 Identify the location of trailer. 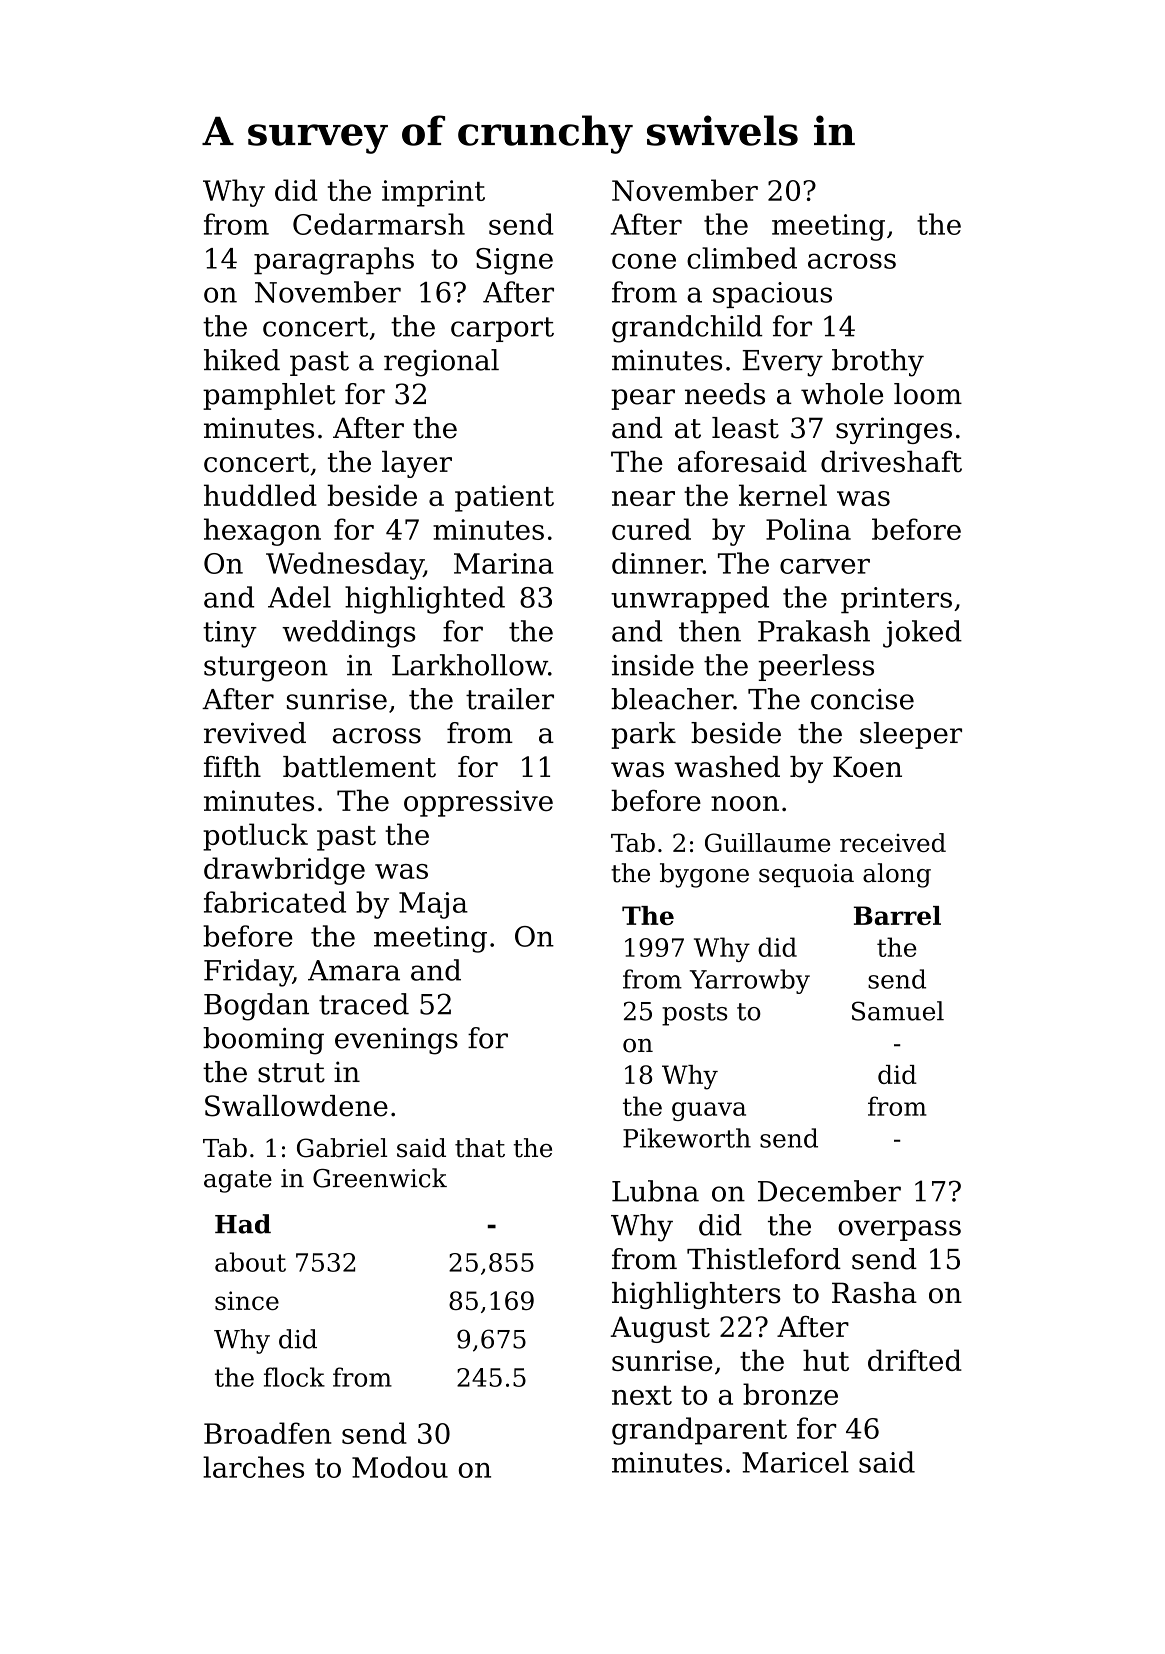
(510, 699).
